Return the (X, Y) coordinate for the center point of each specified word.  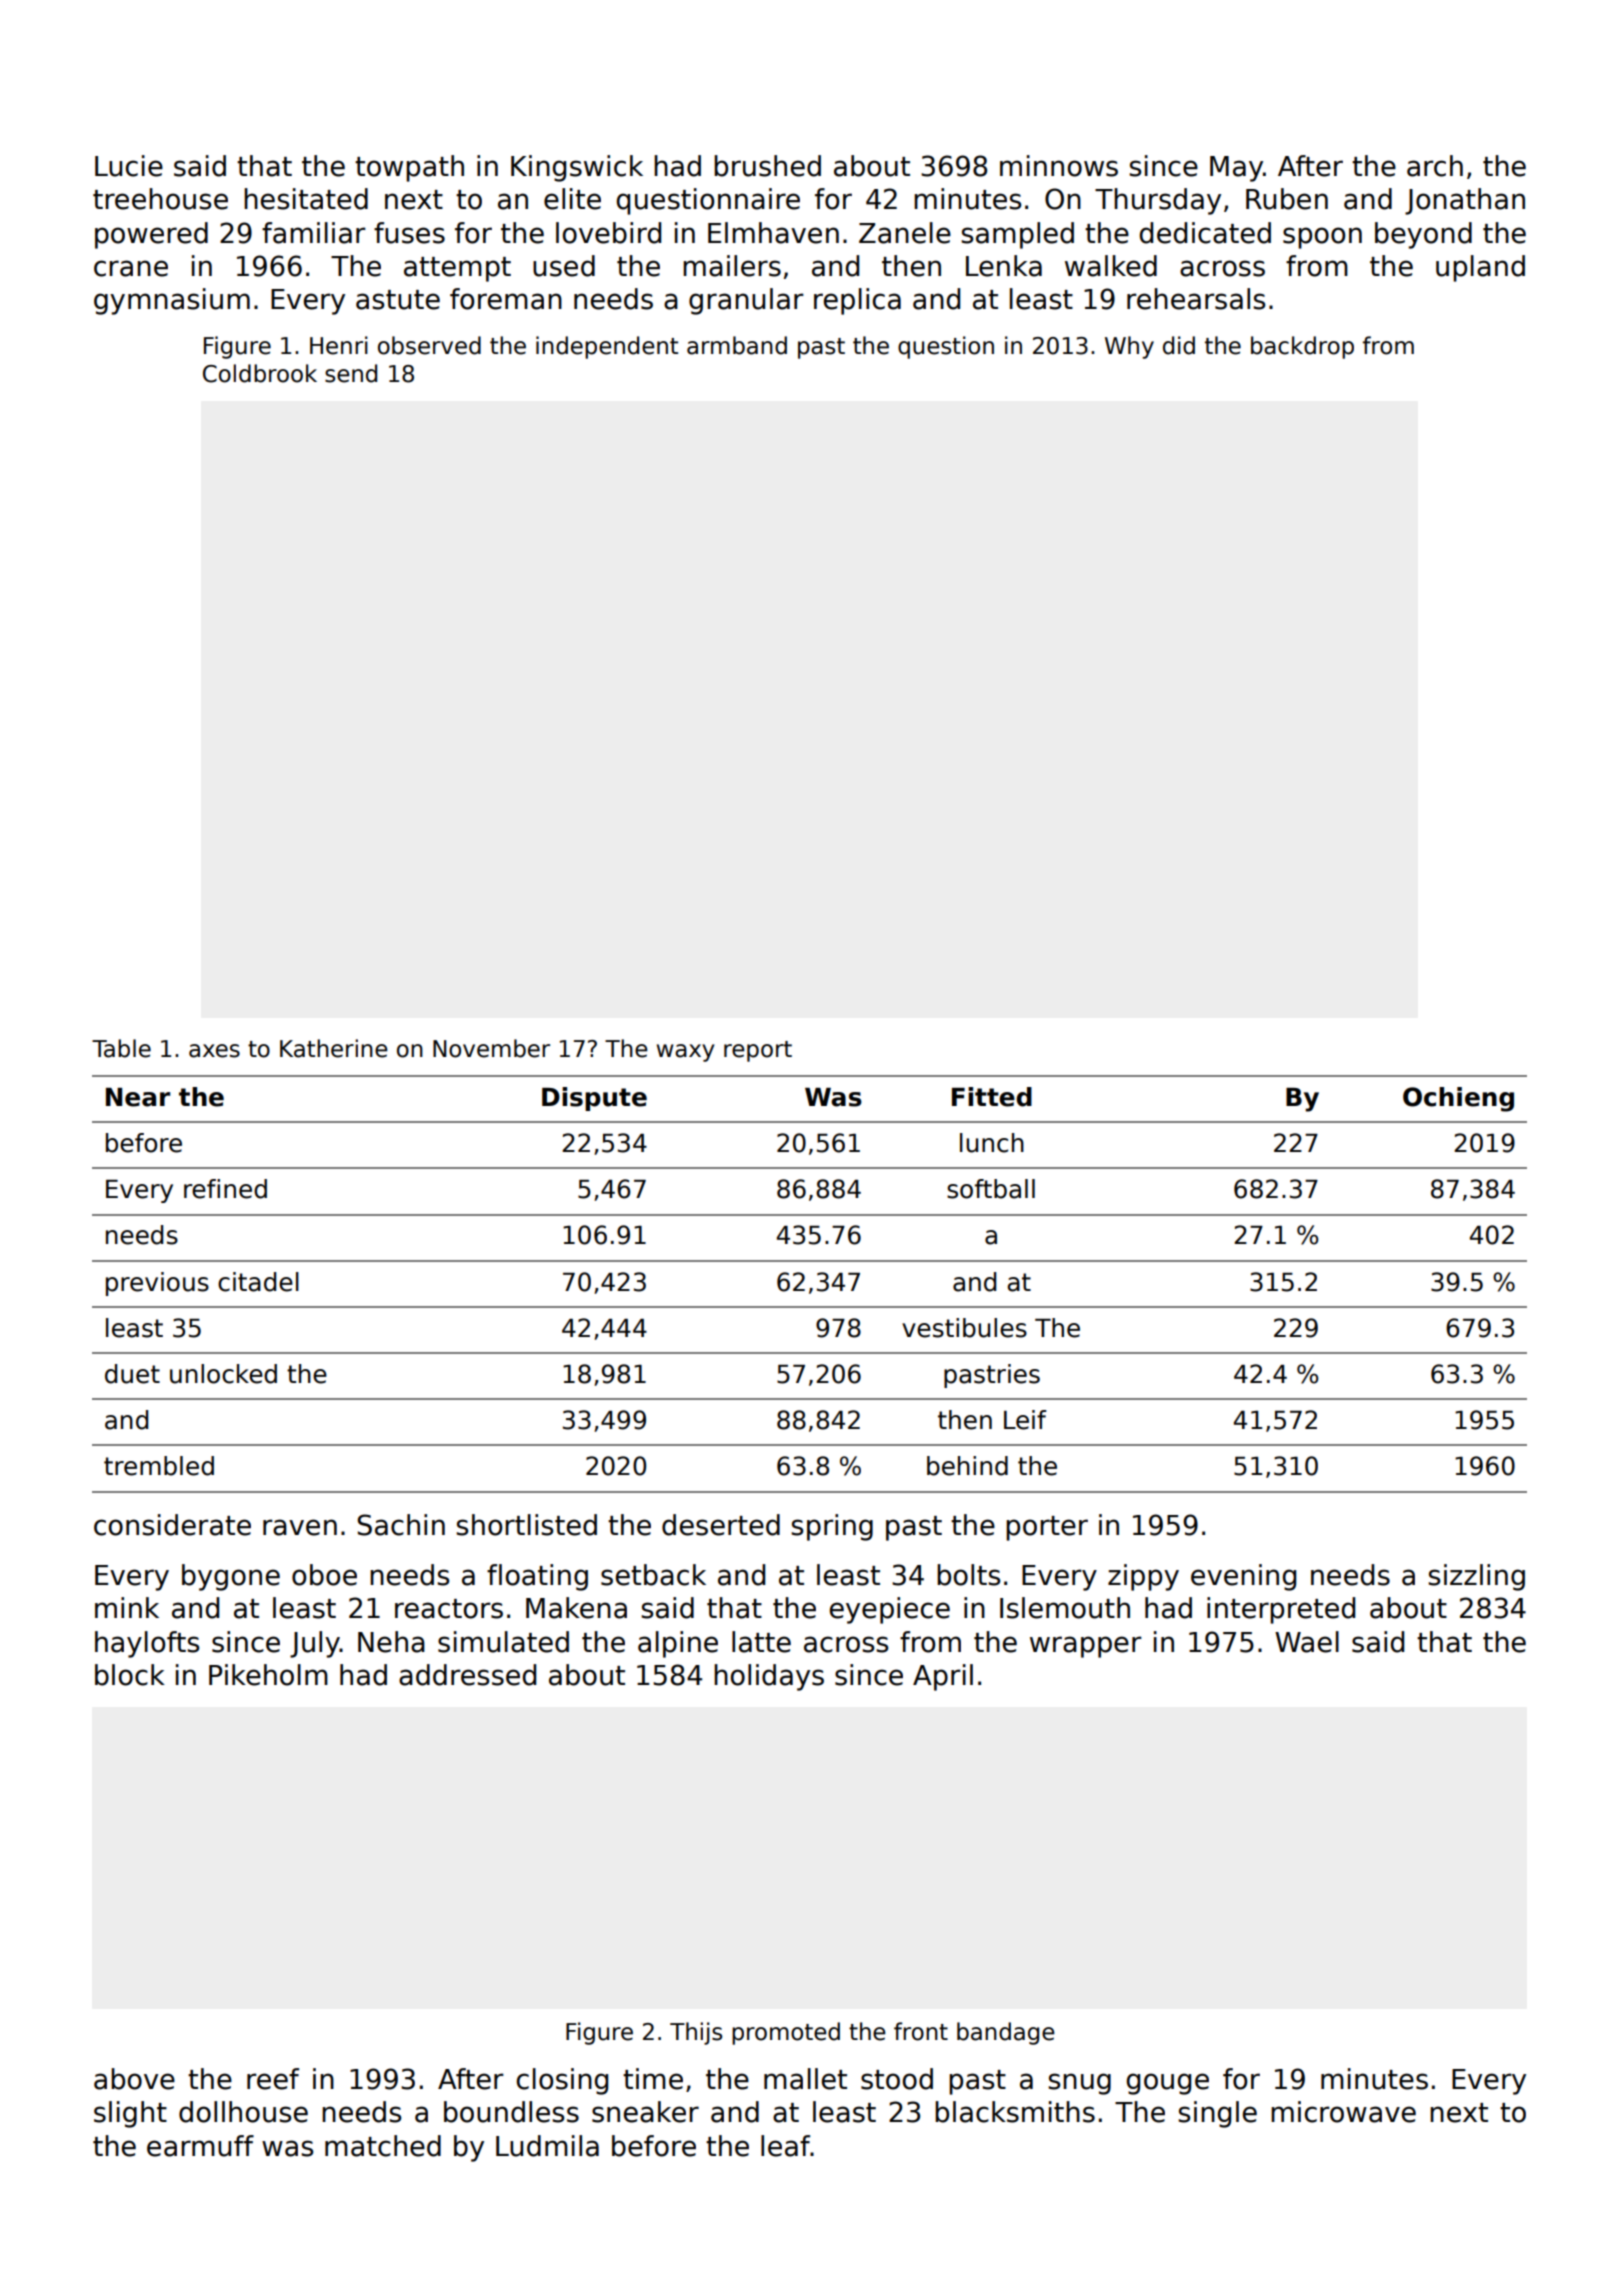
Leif (1025, 1420)
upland (1480, 268)
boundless (511, 2112)
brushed (767, 166)
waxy (685, 1053)
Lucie (129, 166)
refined (225, 1189)
